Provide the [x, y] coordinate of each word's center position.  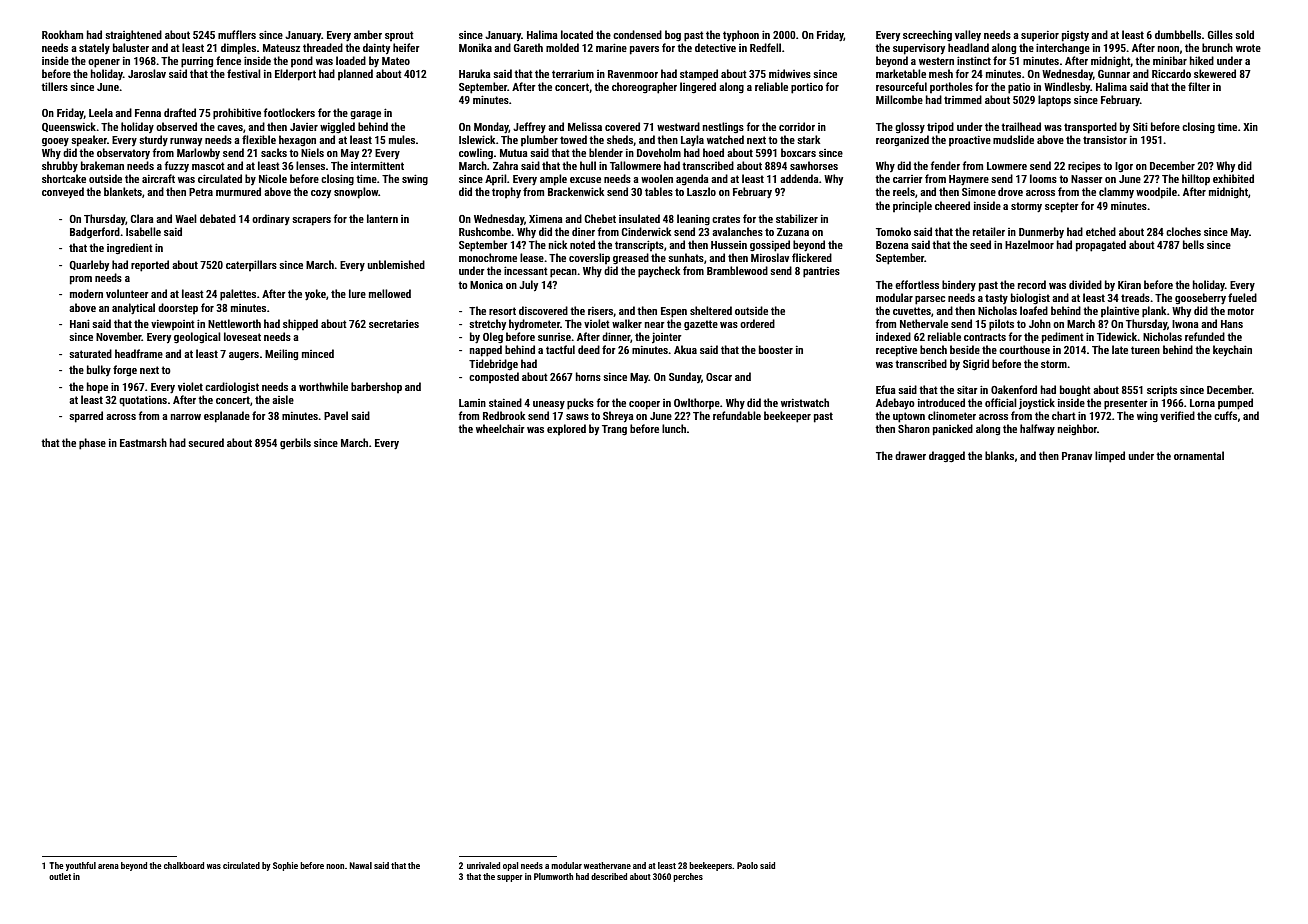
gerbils [295, 444]
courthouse [1024, 349]
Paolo [747, 865]
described [609, 876]
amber [368, 34]
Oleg [493, 338]
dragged [947, 457]
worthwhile [323, 386]
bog [673, 36]
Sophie [285, 866]
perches [688, 877]
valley [968, 35]
